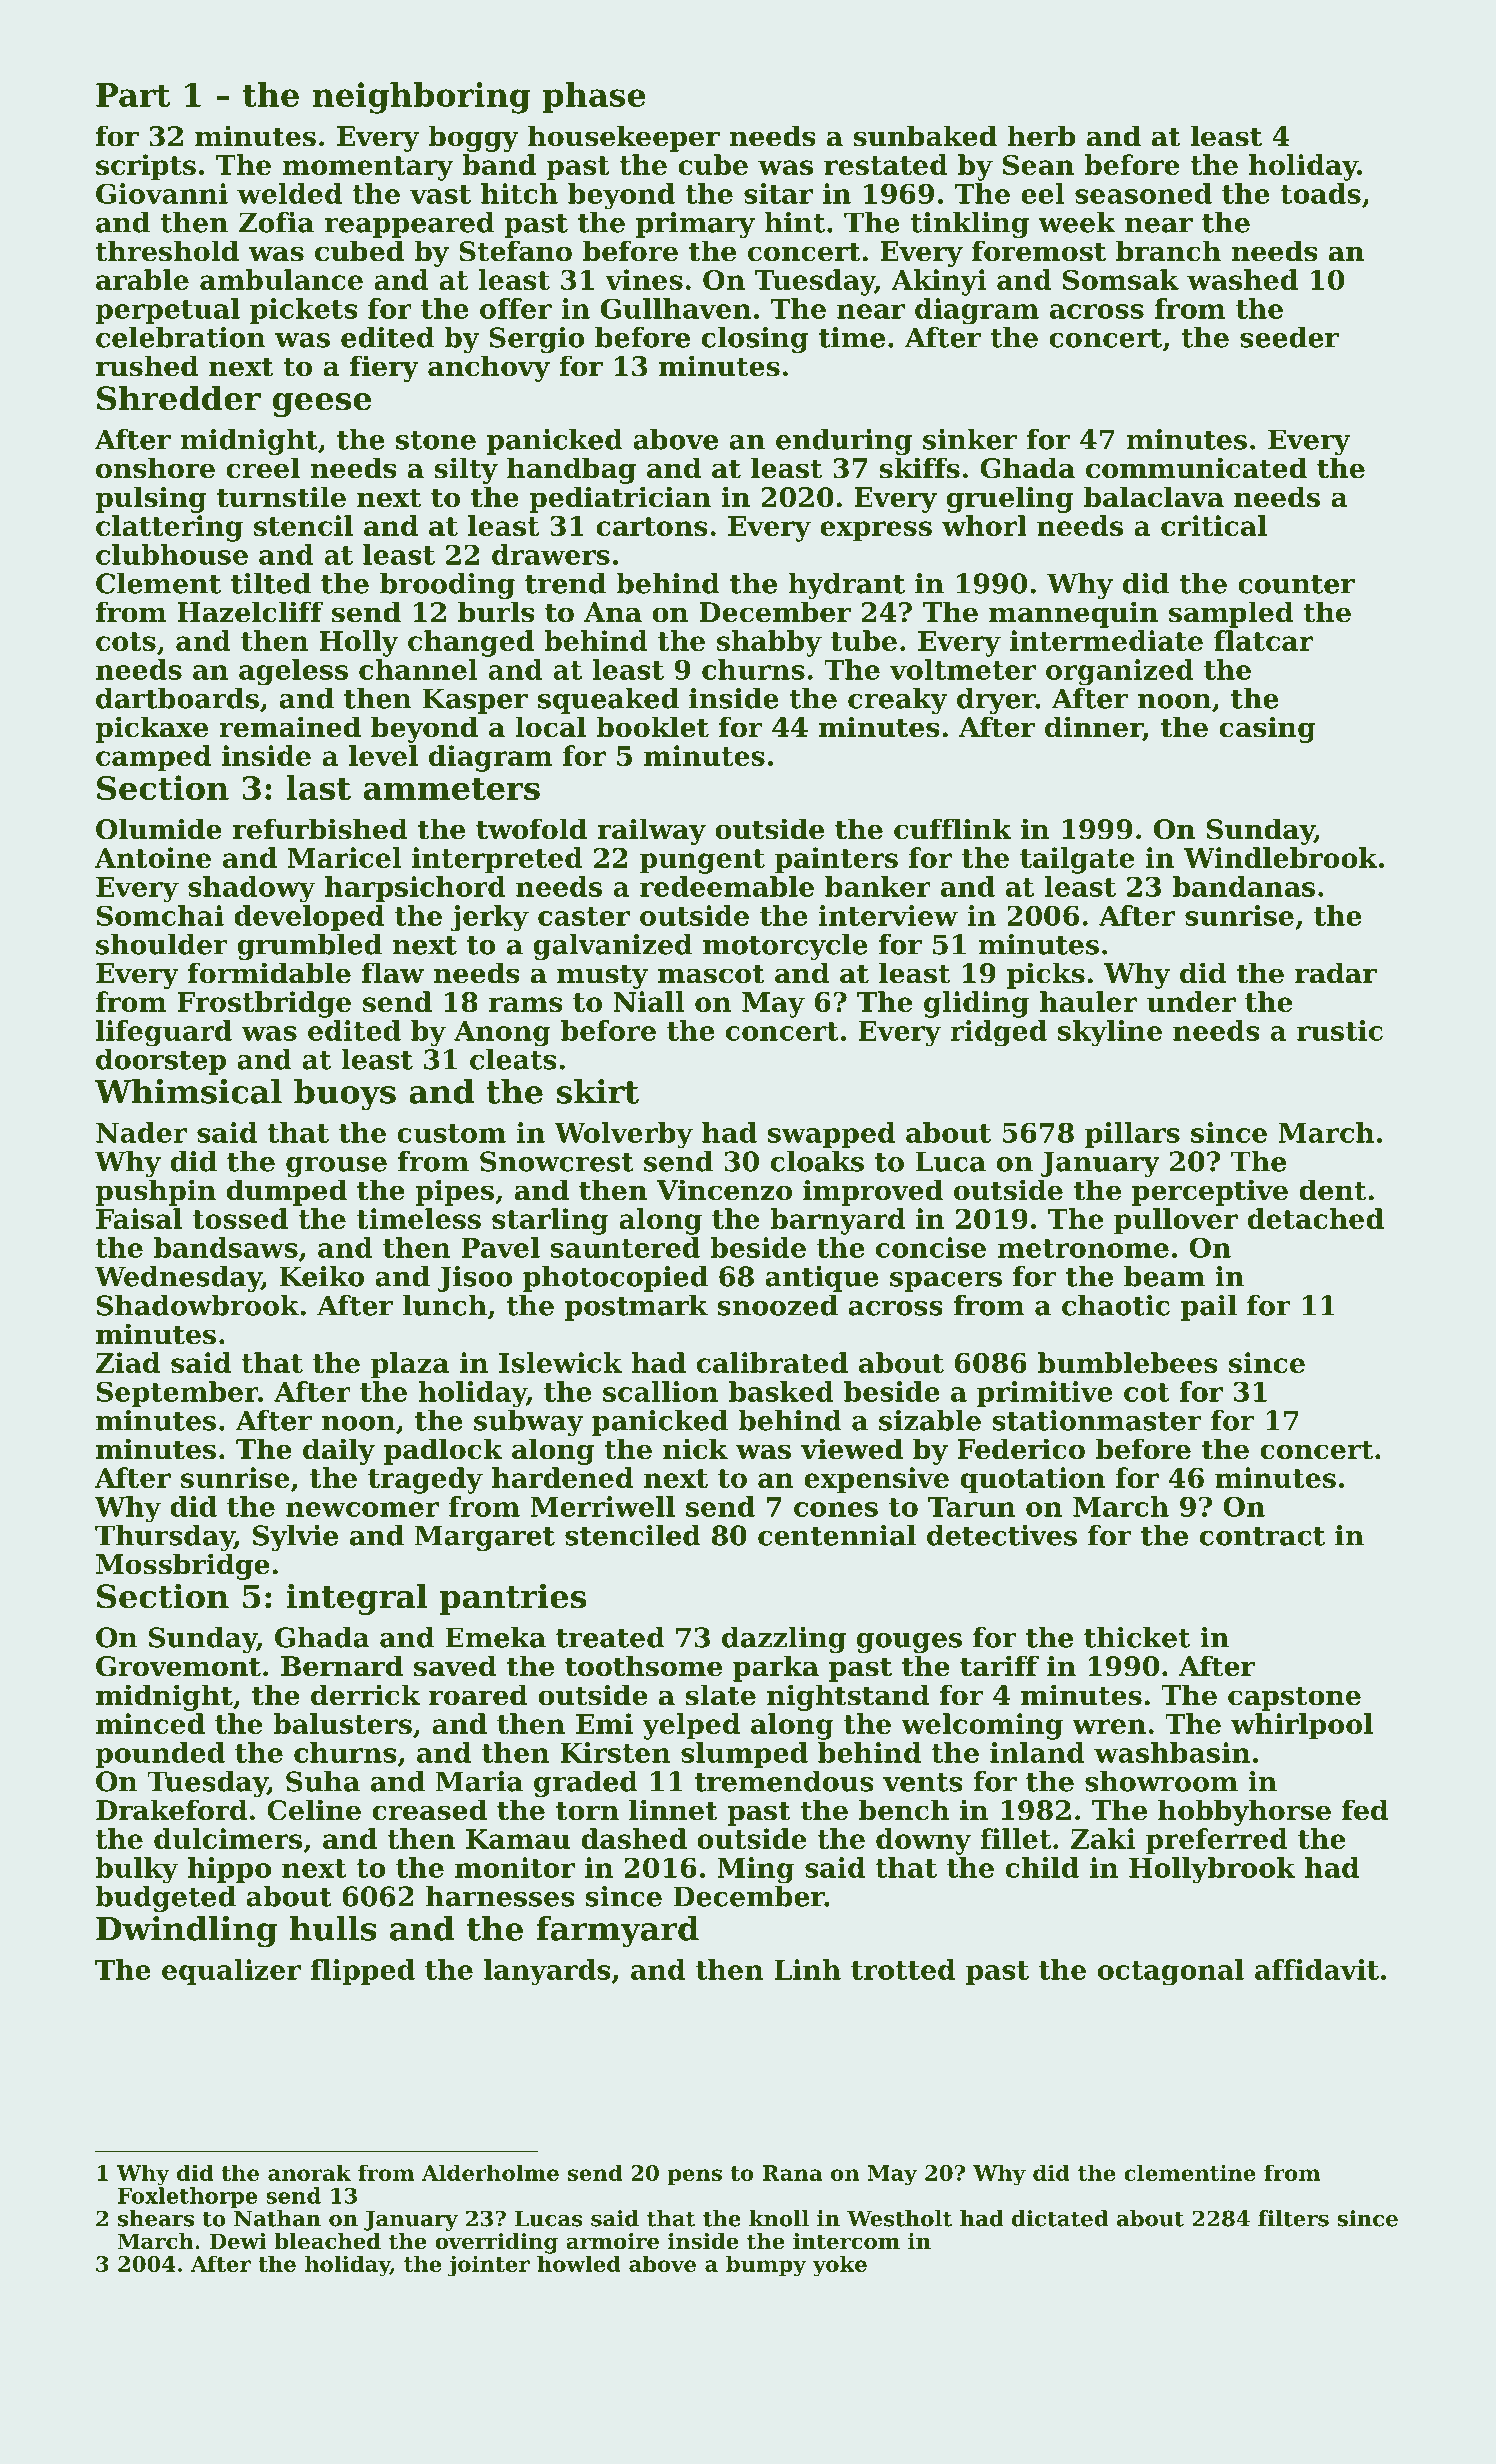  Describe the element at coordinates (177, 698) in the screenshot. I see `dartboards` at that location.
